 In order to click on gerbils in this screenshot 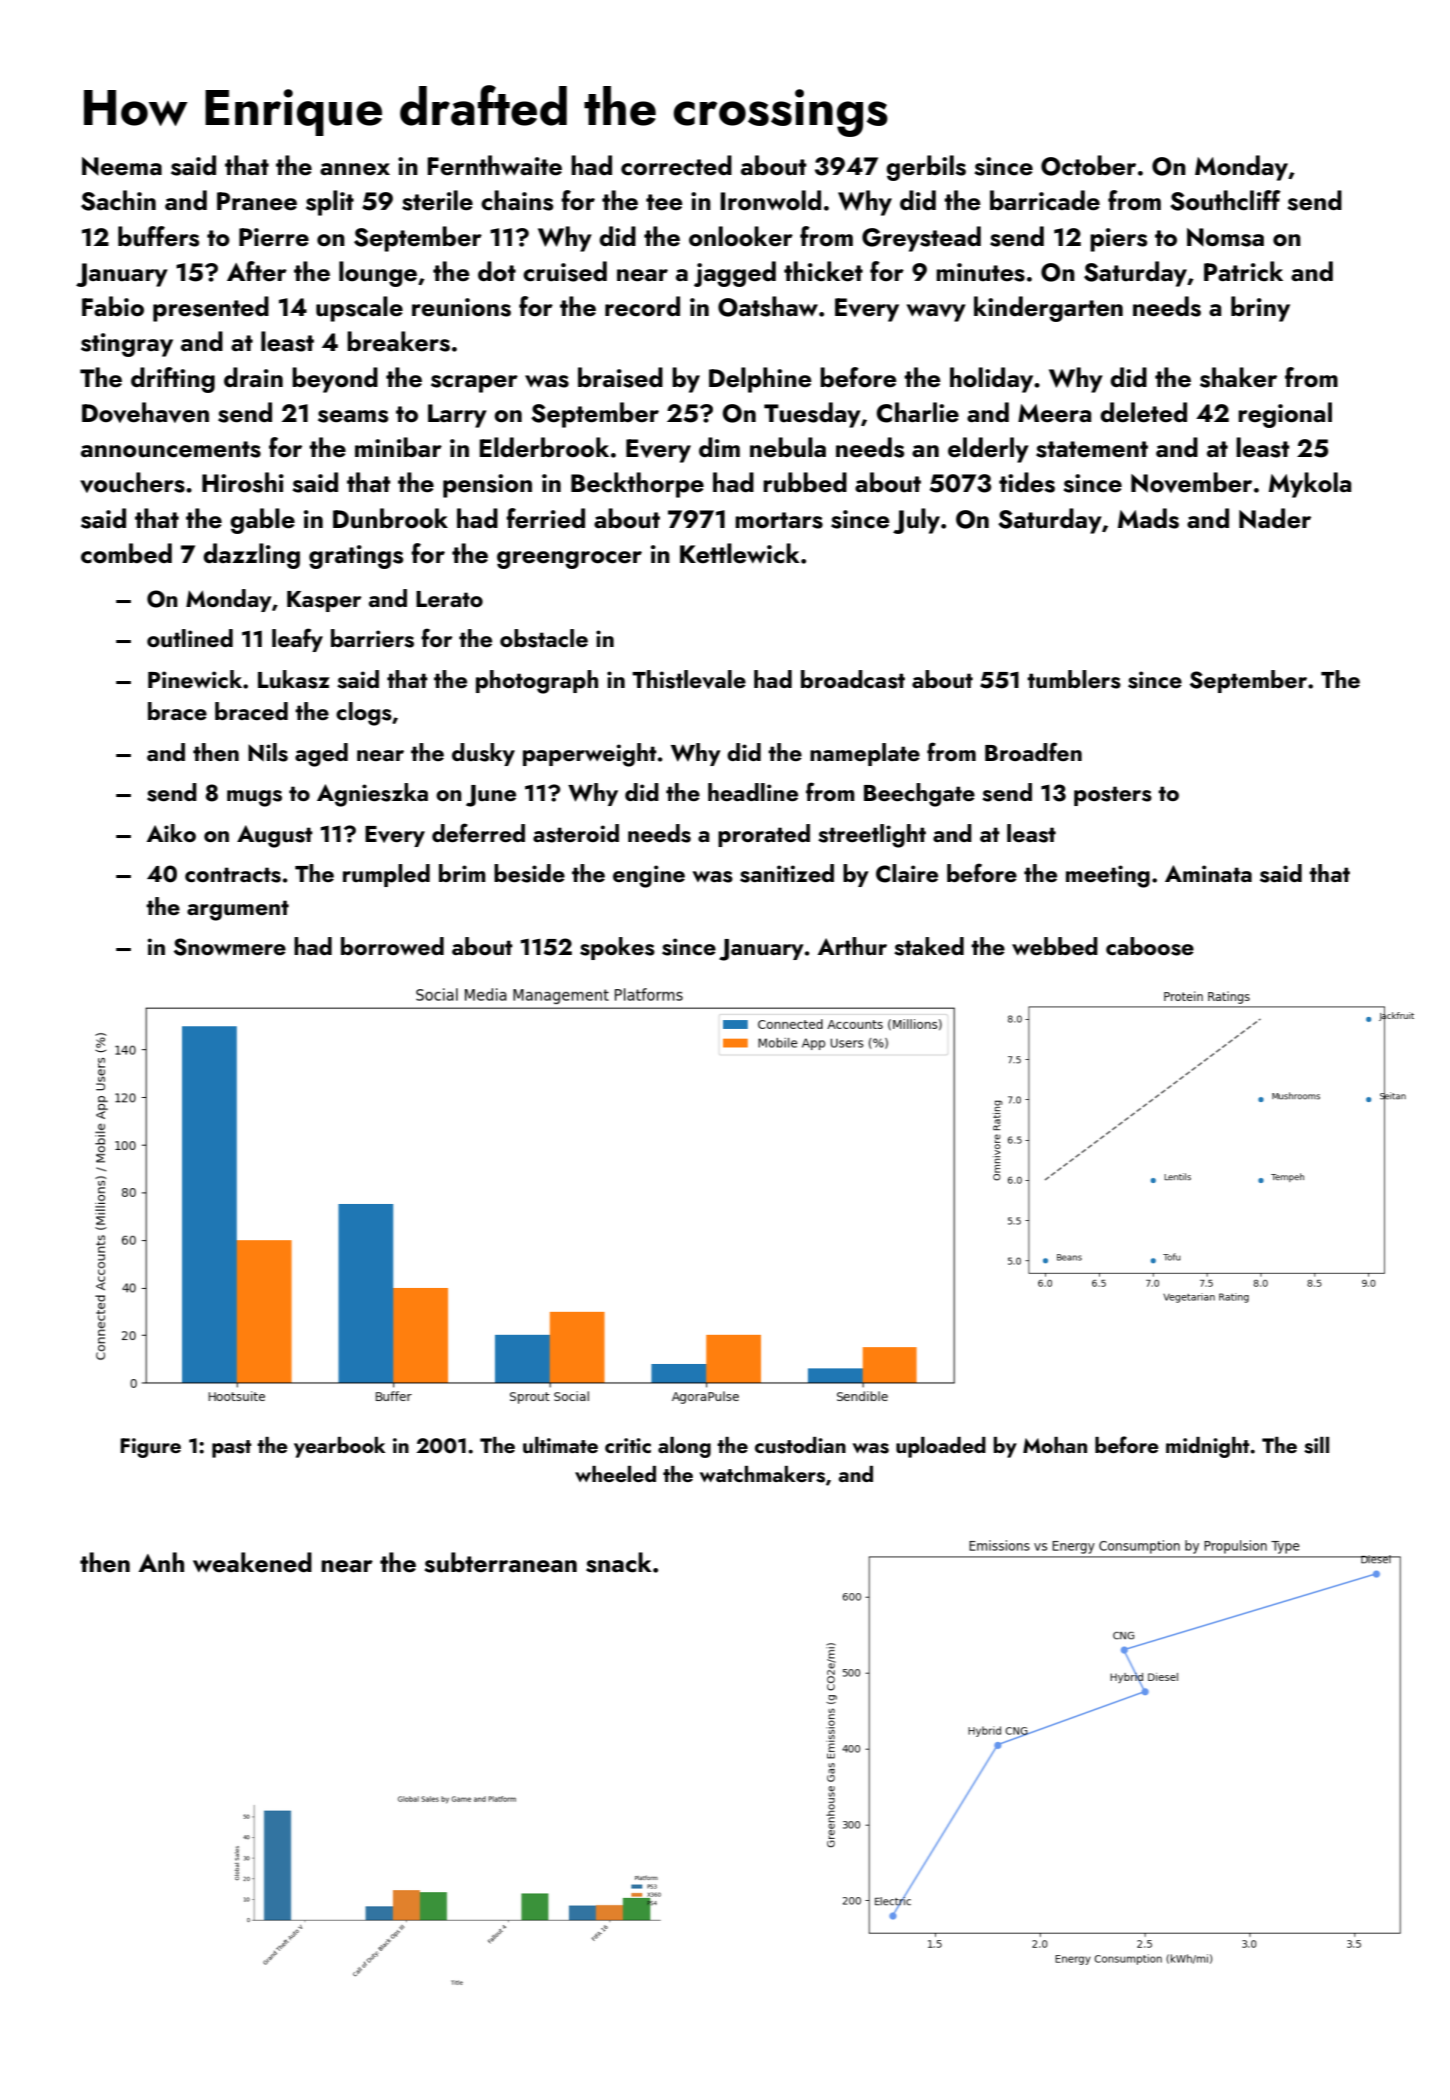, I will do `click(926, 168)`.
